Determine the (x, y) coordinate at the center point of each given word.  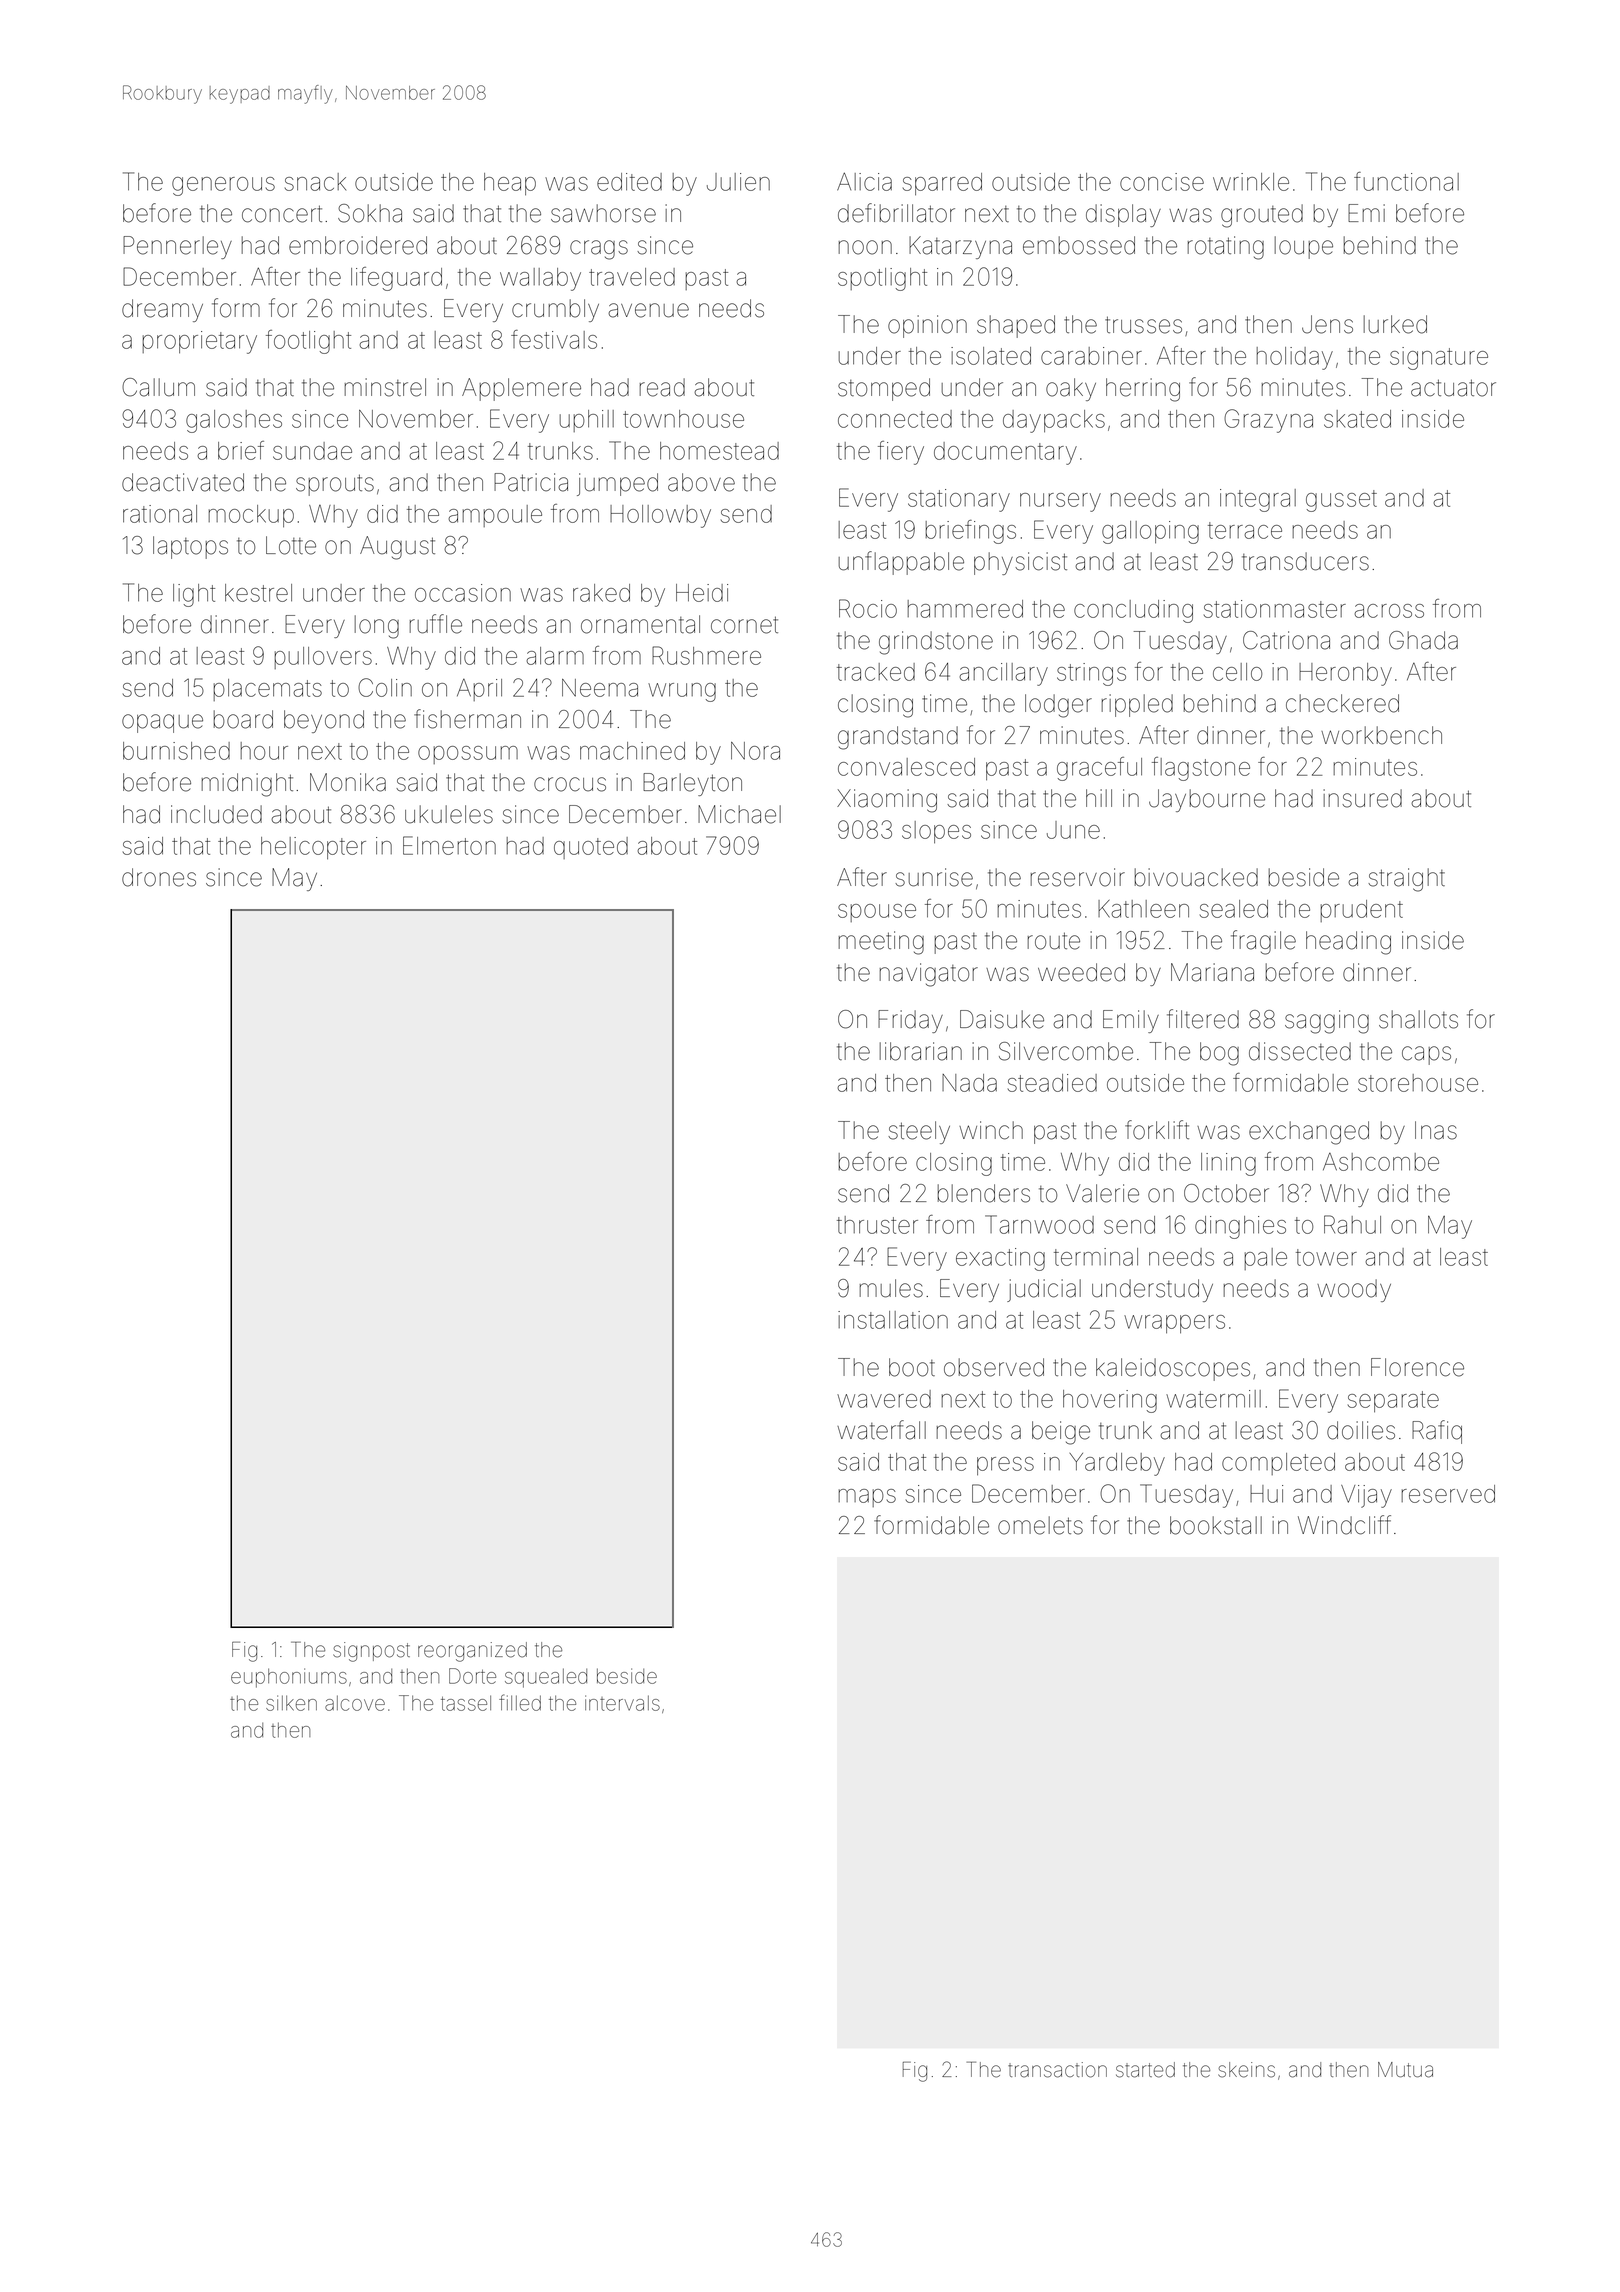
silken (291, 1703)
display (1123, 215)
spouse (877, 913)
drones (159, 877)
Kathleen (1143, 909)
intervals (622, 1703)
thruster (877, 1225)
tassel (466, 1703)
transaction (1057, 2070)
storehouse (1418, 1083)
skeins (1246, 2070)
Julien (738, 182)
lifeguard (396, 279)
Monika (348, 782)
